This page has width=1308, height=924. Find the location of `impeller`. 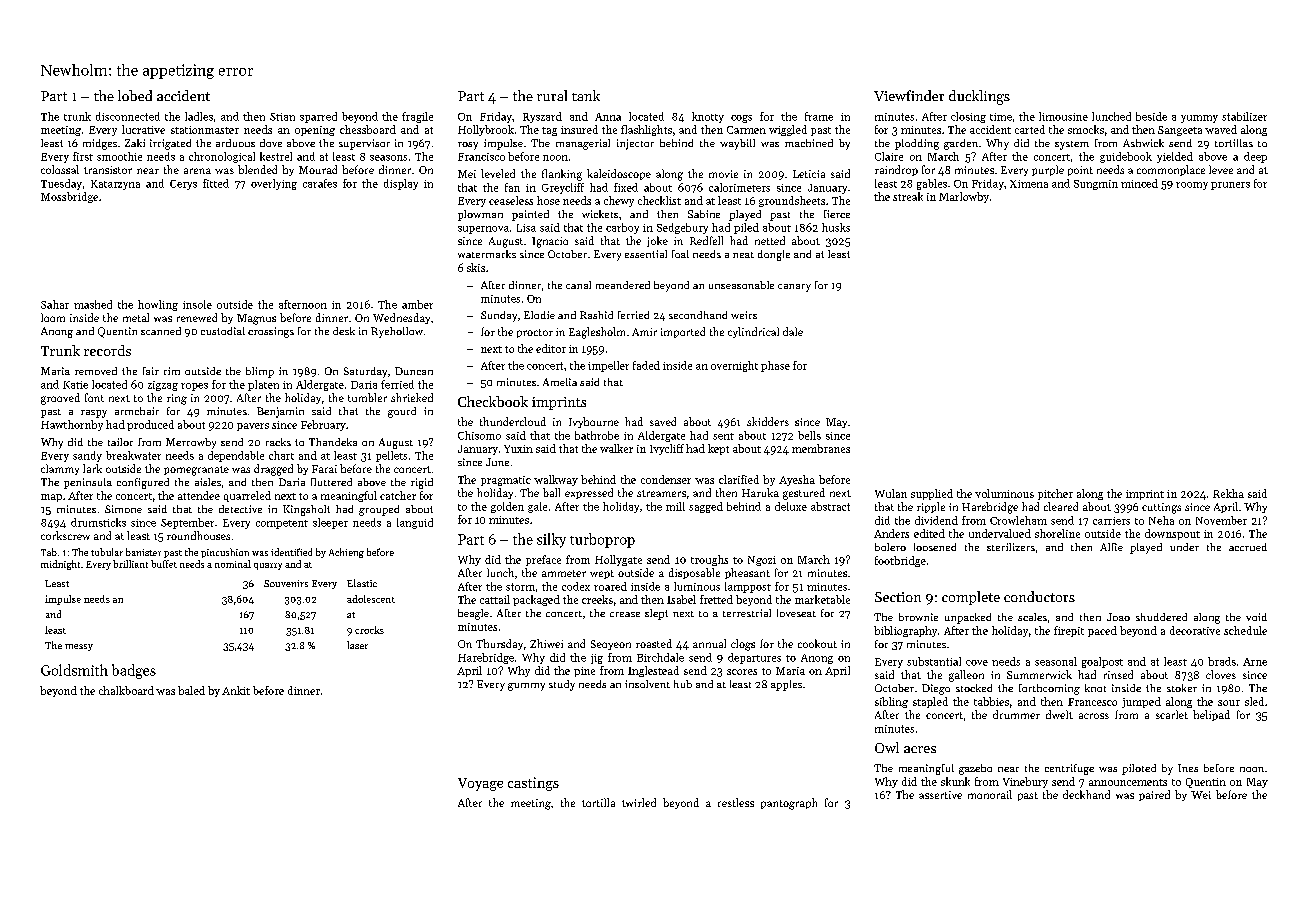

impeller is located at coordinates (608, 366).
